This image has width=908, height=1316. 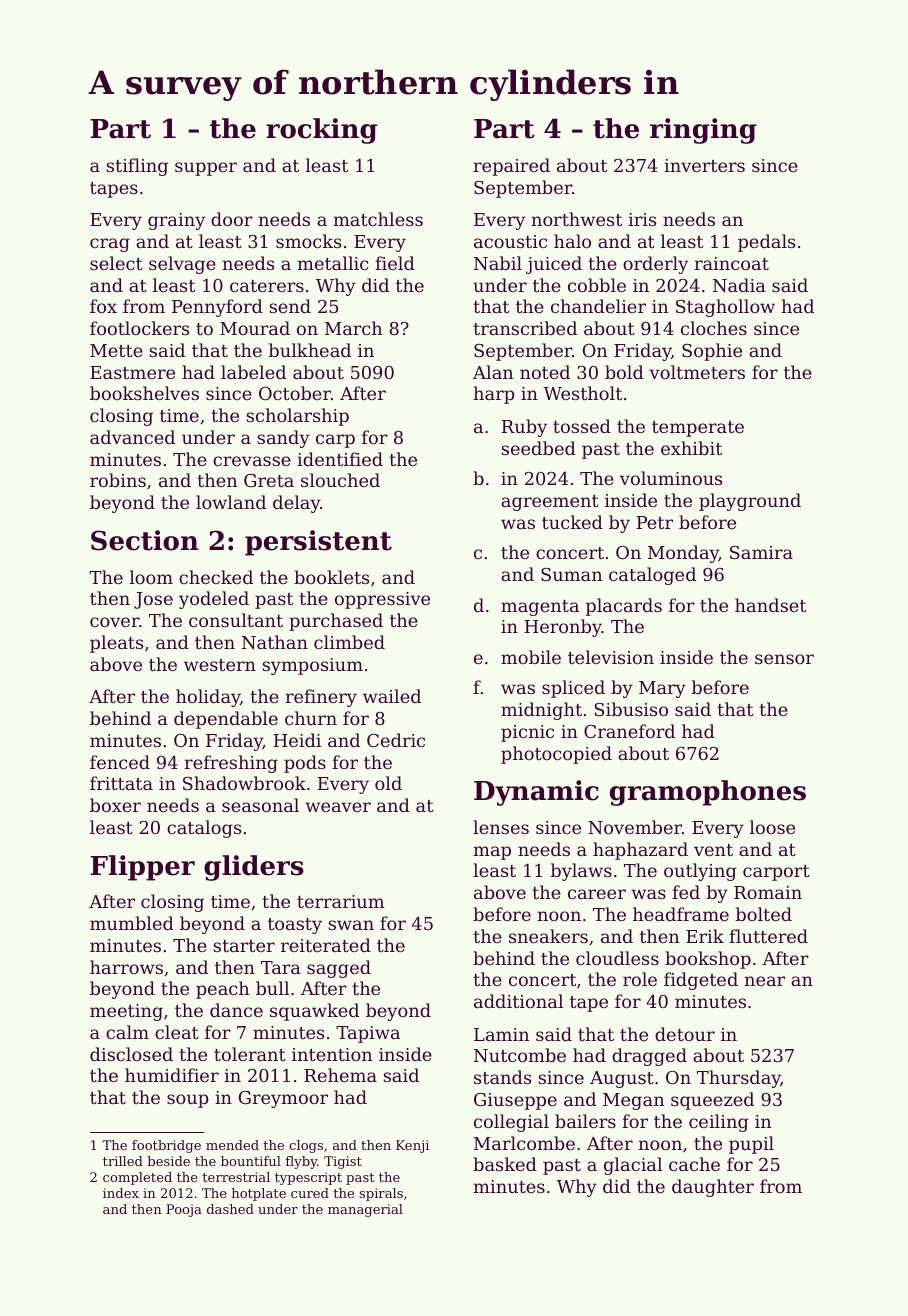 What do you see at coordinates (103, 306) in the image?
I see `fox` at bounding box center [103, 306].
